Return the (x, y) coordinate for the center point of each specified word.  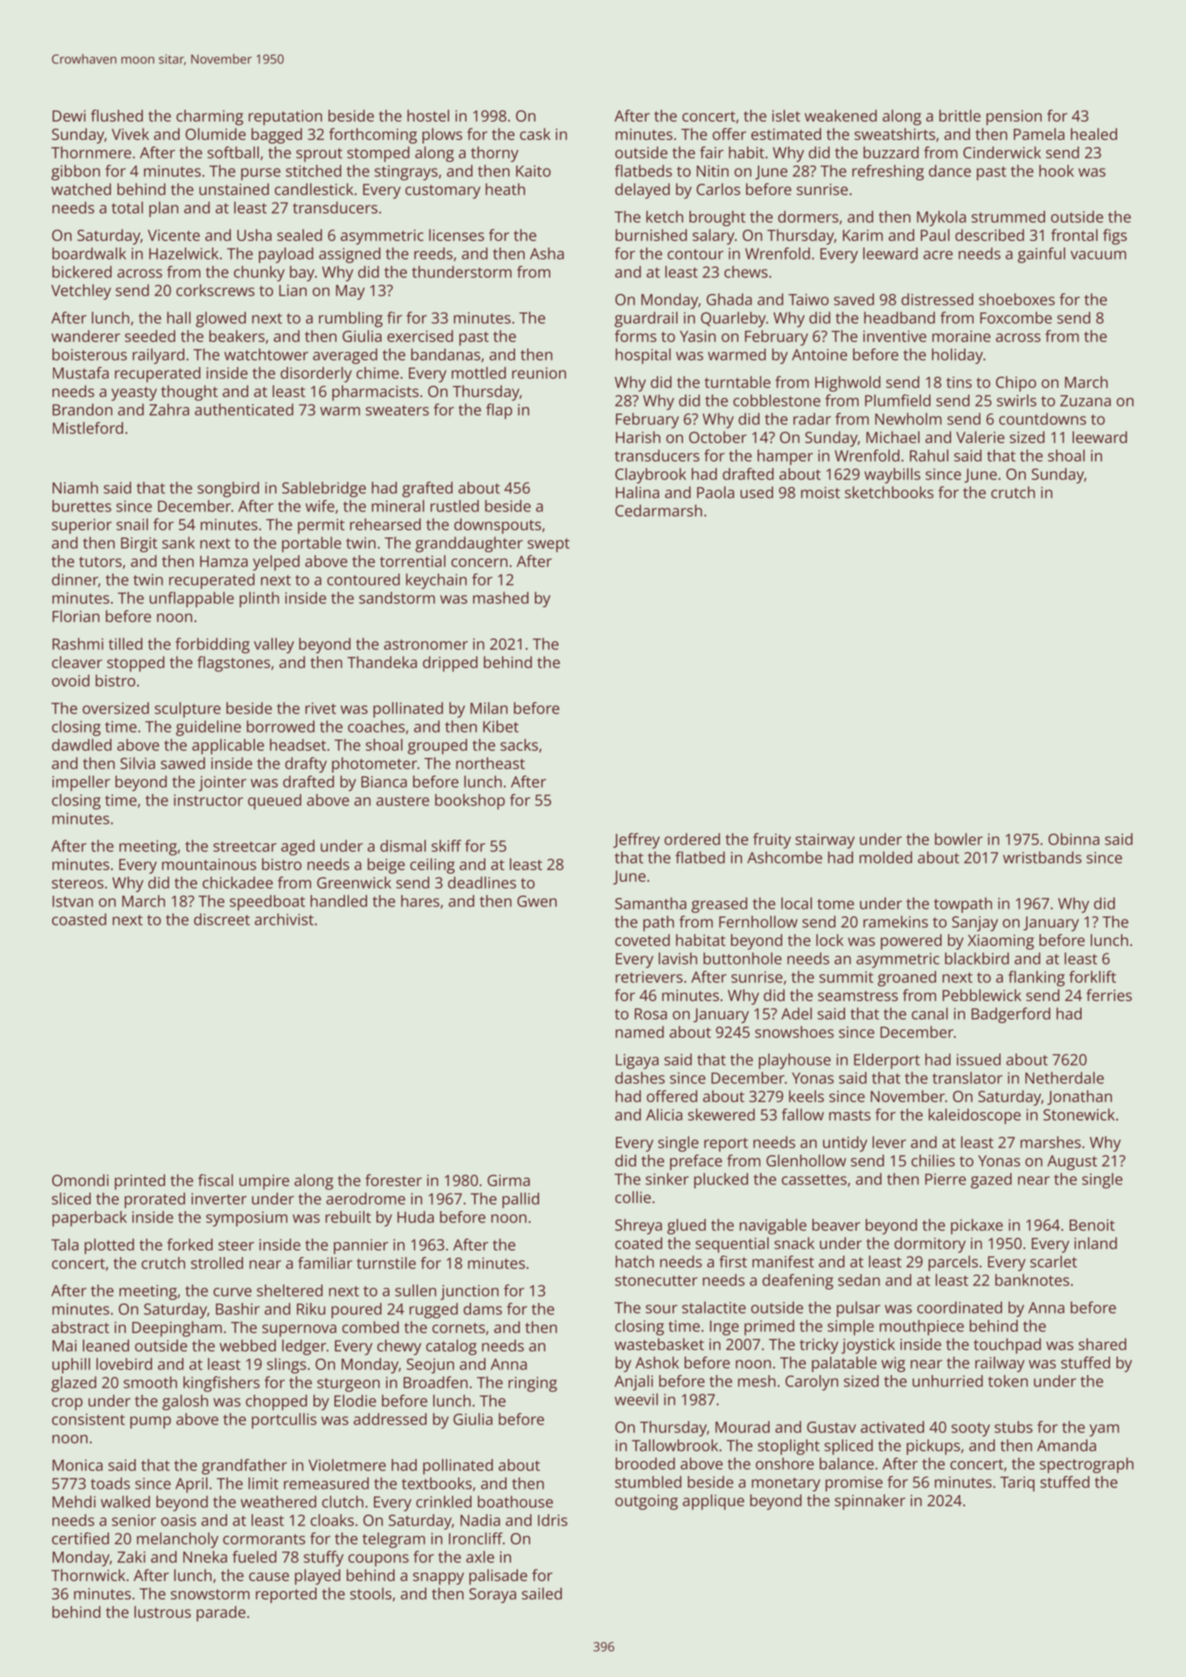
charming (209, 118)
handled (338, 901)
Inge (724, 1328)
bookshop (470, 802)
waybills (892, 476)
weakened (841, 116)
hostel (428, 116)
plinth (259, 600)
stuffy (324, 1559)
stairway (825, 841)
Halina (637, 492)
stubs (1014, 1427)
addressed (390, 1419)
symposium (247, 1219)
